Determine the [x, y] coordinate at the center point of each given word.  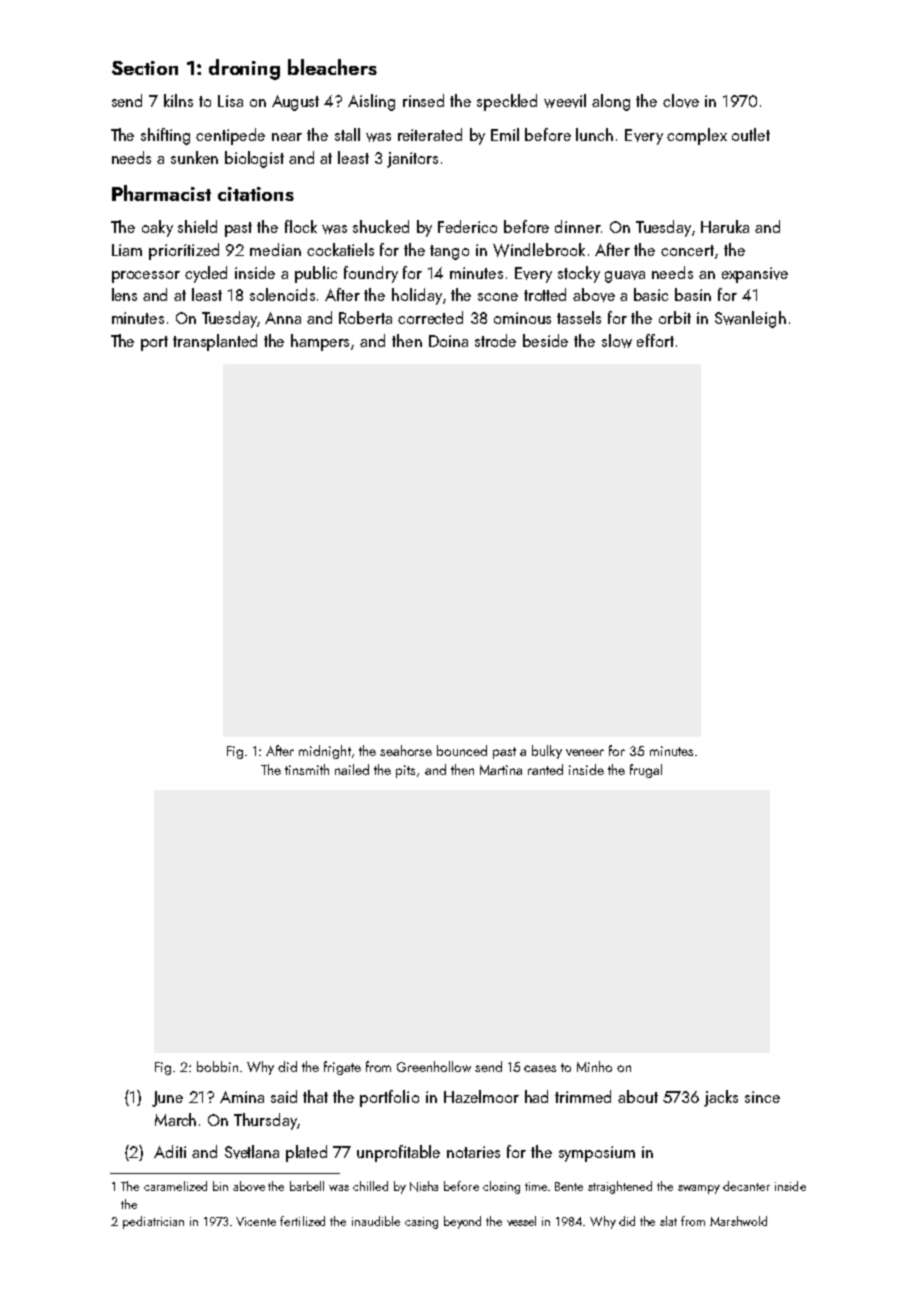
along [611, 102]
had [536, 1096]
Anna [283, 318]
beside [545, 340]
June [167, 1099]
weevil [565, 101]
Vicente [256, 1221]
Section [145, 68]
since [762, 1097]
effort [655, 340]
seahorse [406, 750]
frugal [646, 771]
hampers [320, 342]
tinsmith [307, 769]
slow [617, 341]
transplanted [215, 342]
